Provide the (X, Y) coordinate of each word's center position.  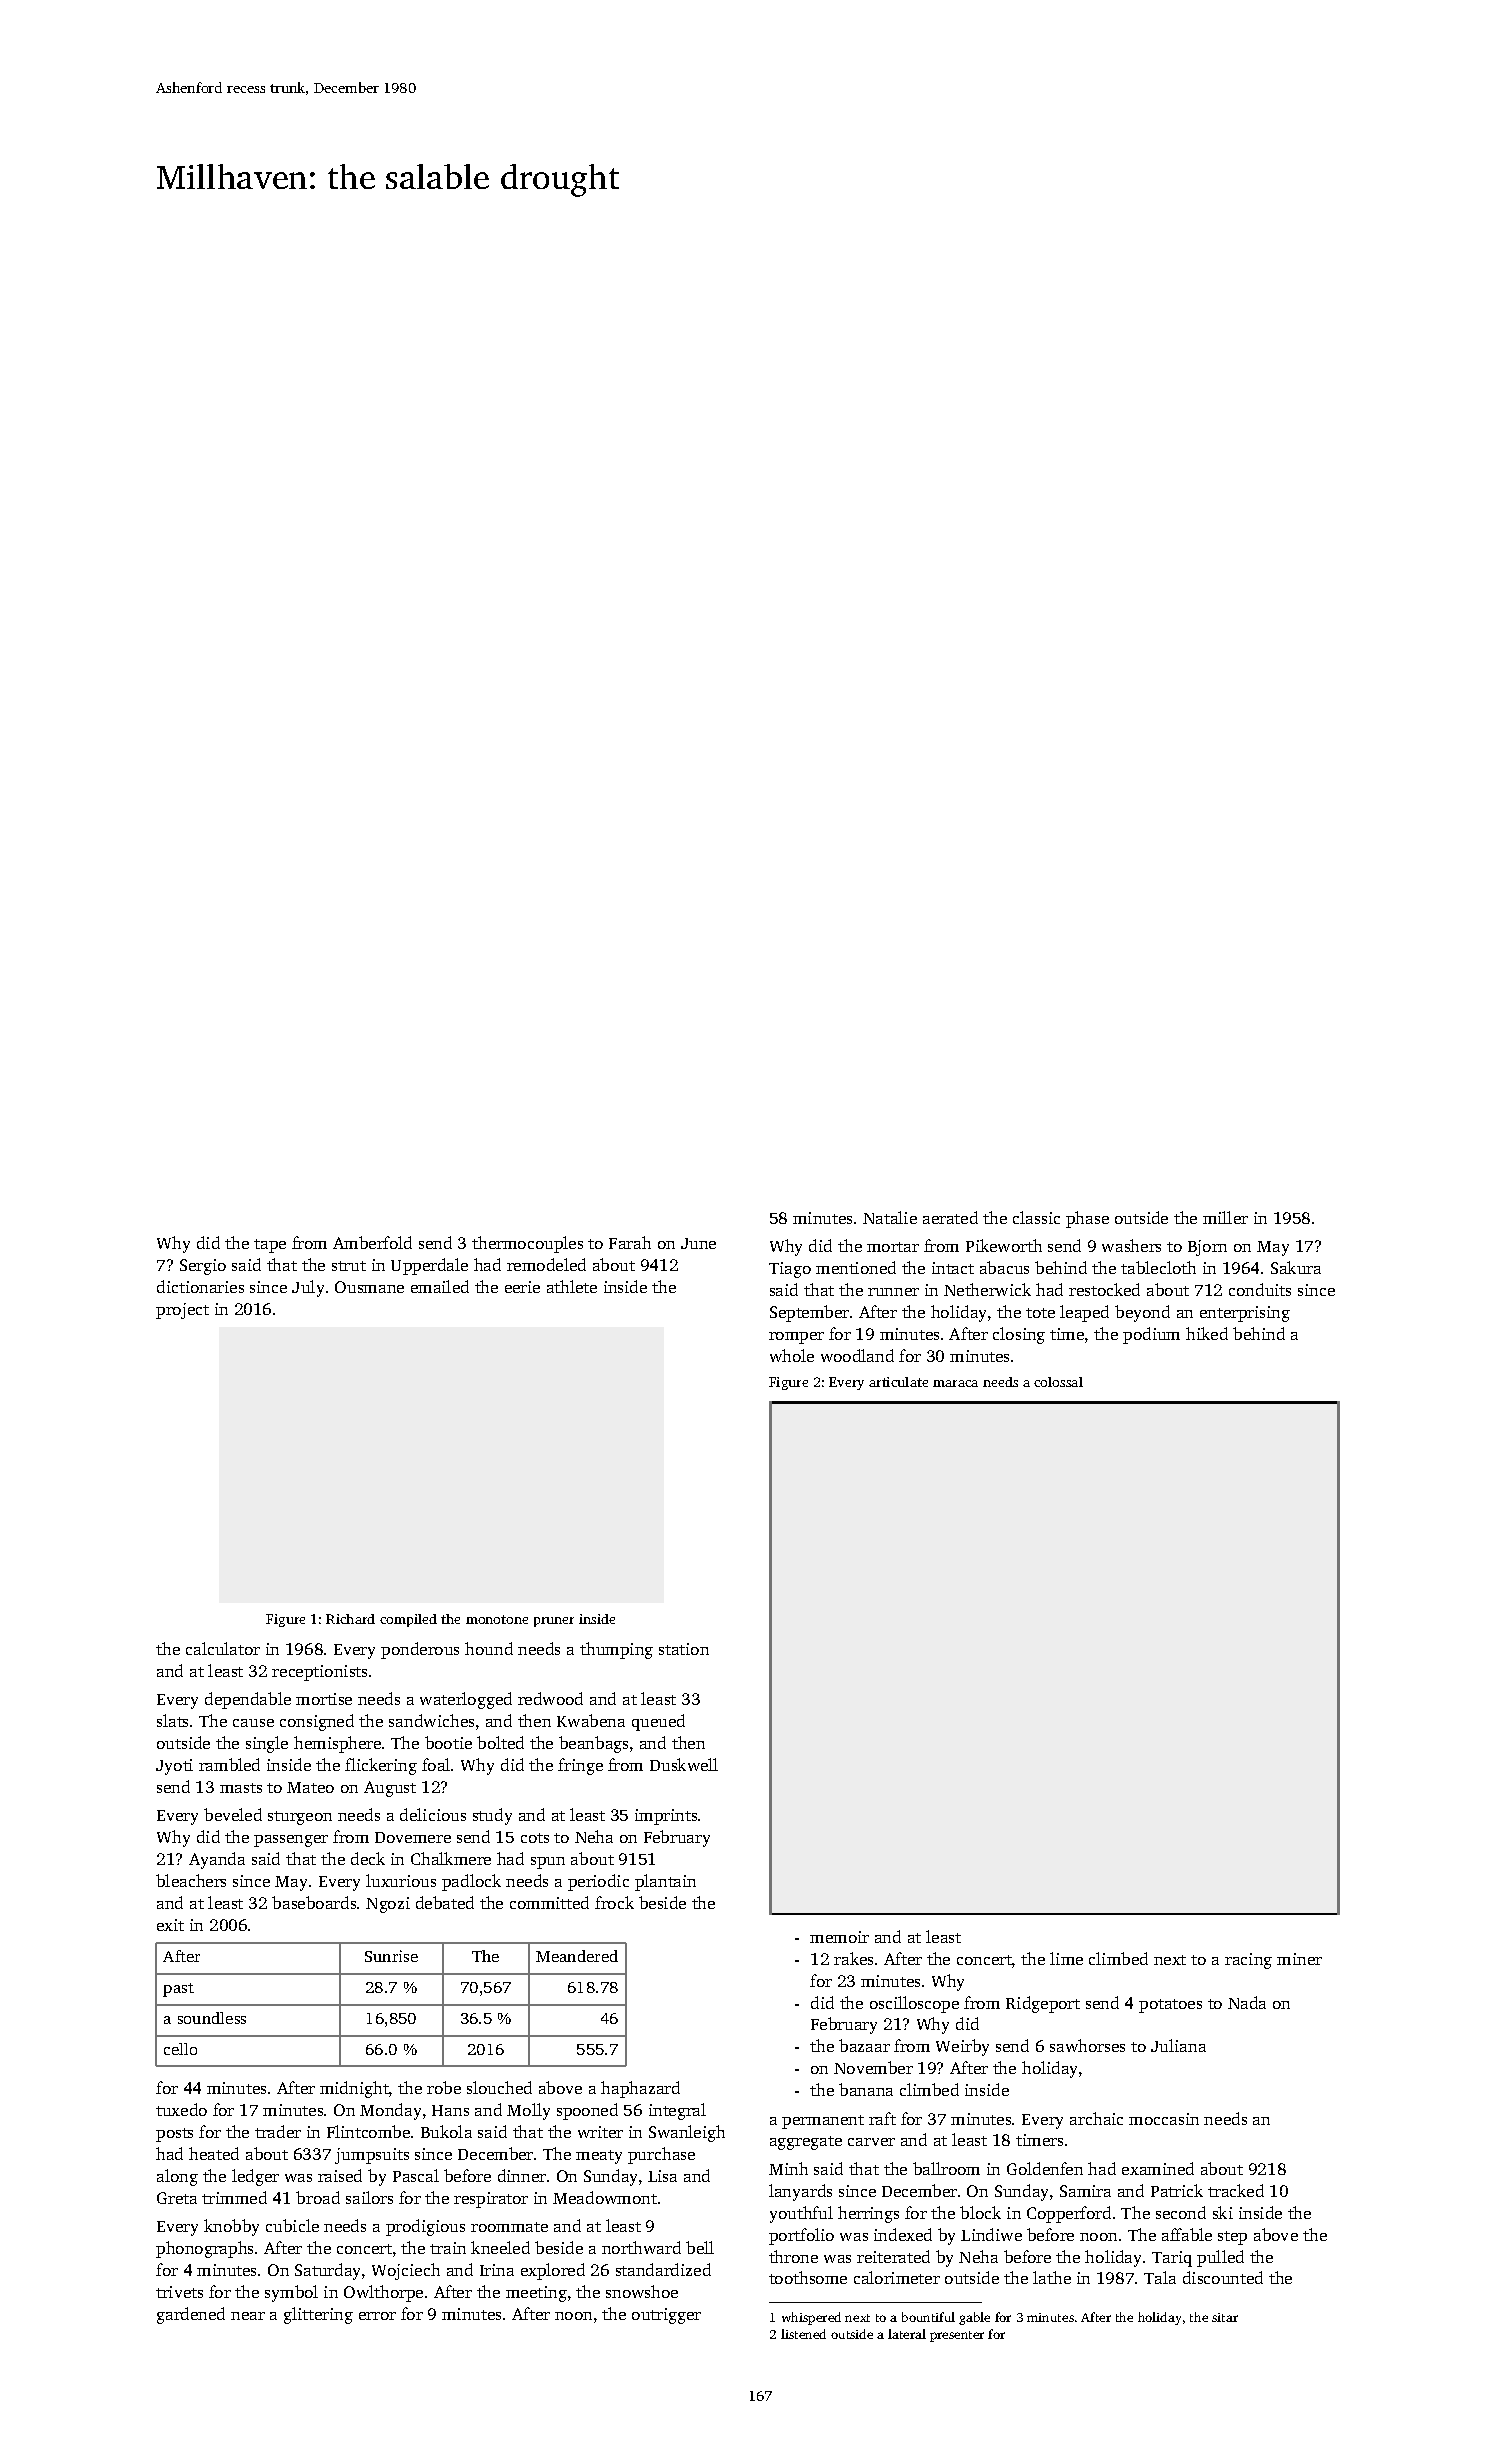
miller (1225, 1217)
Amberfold (372, 1242)
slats (172, 1720)
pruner (554, 1622)
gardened (191, 2315)
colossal (1058, 1382)
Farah (630, 1242)
